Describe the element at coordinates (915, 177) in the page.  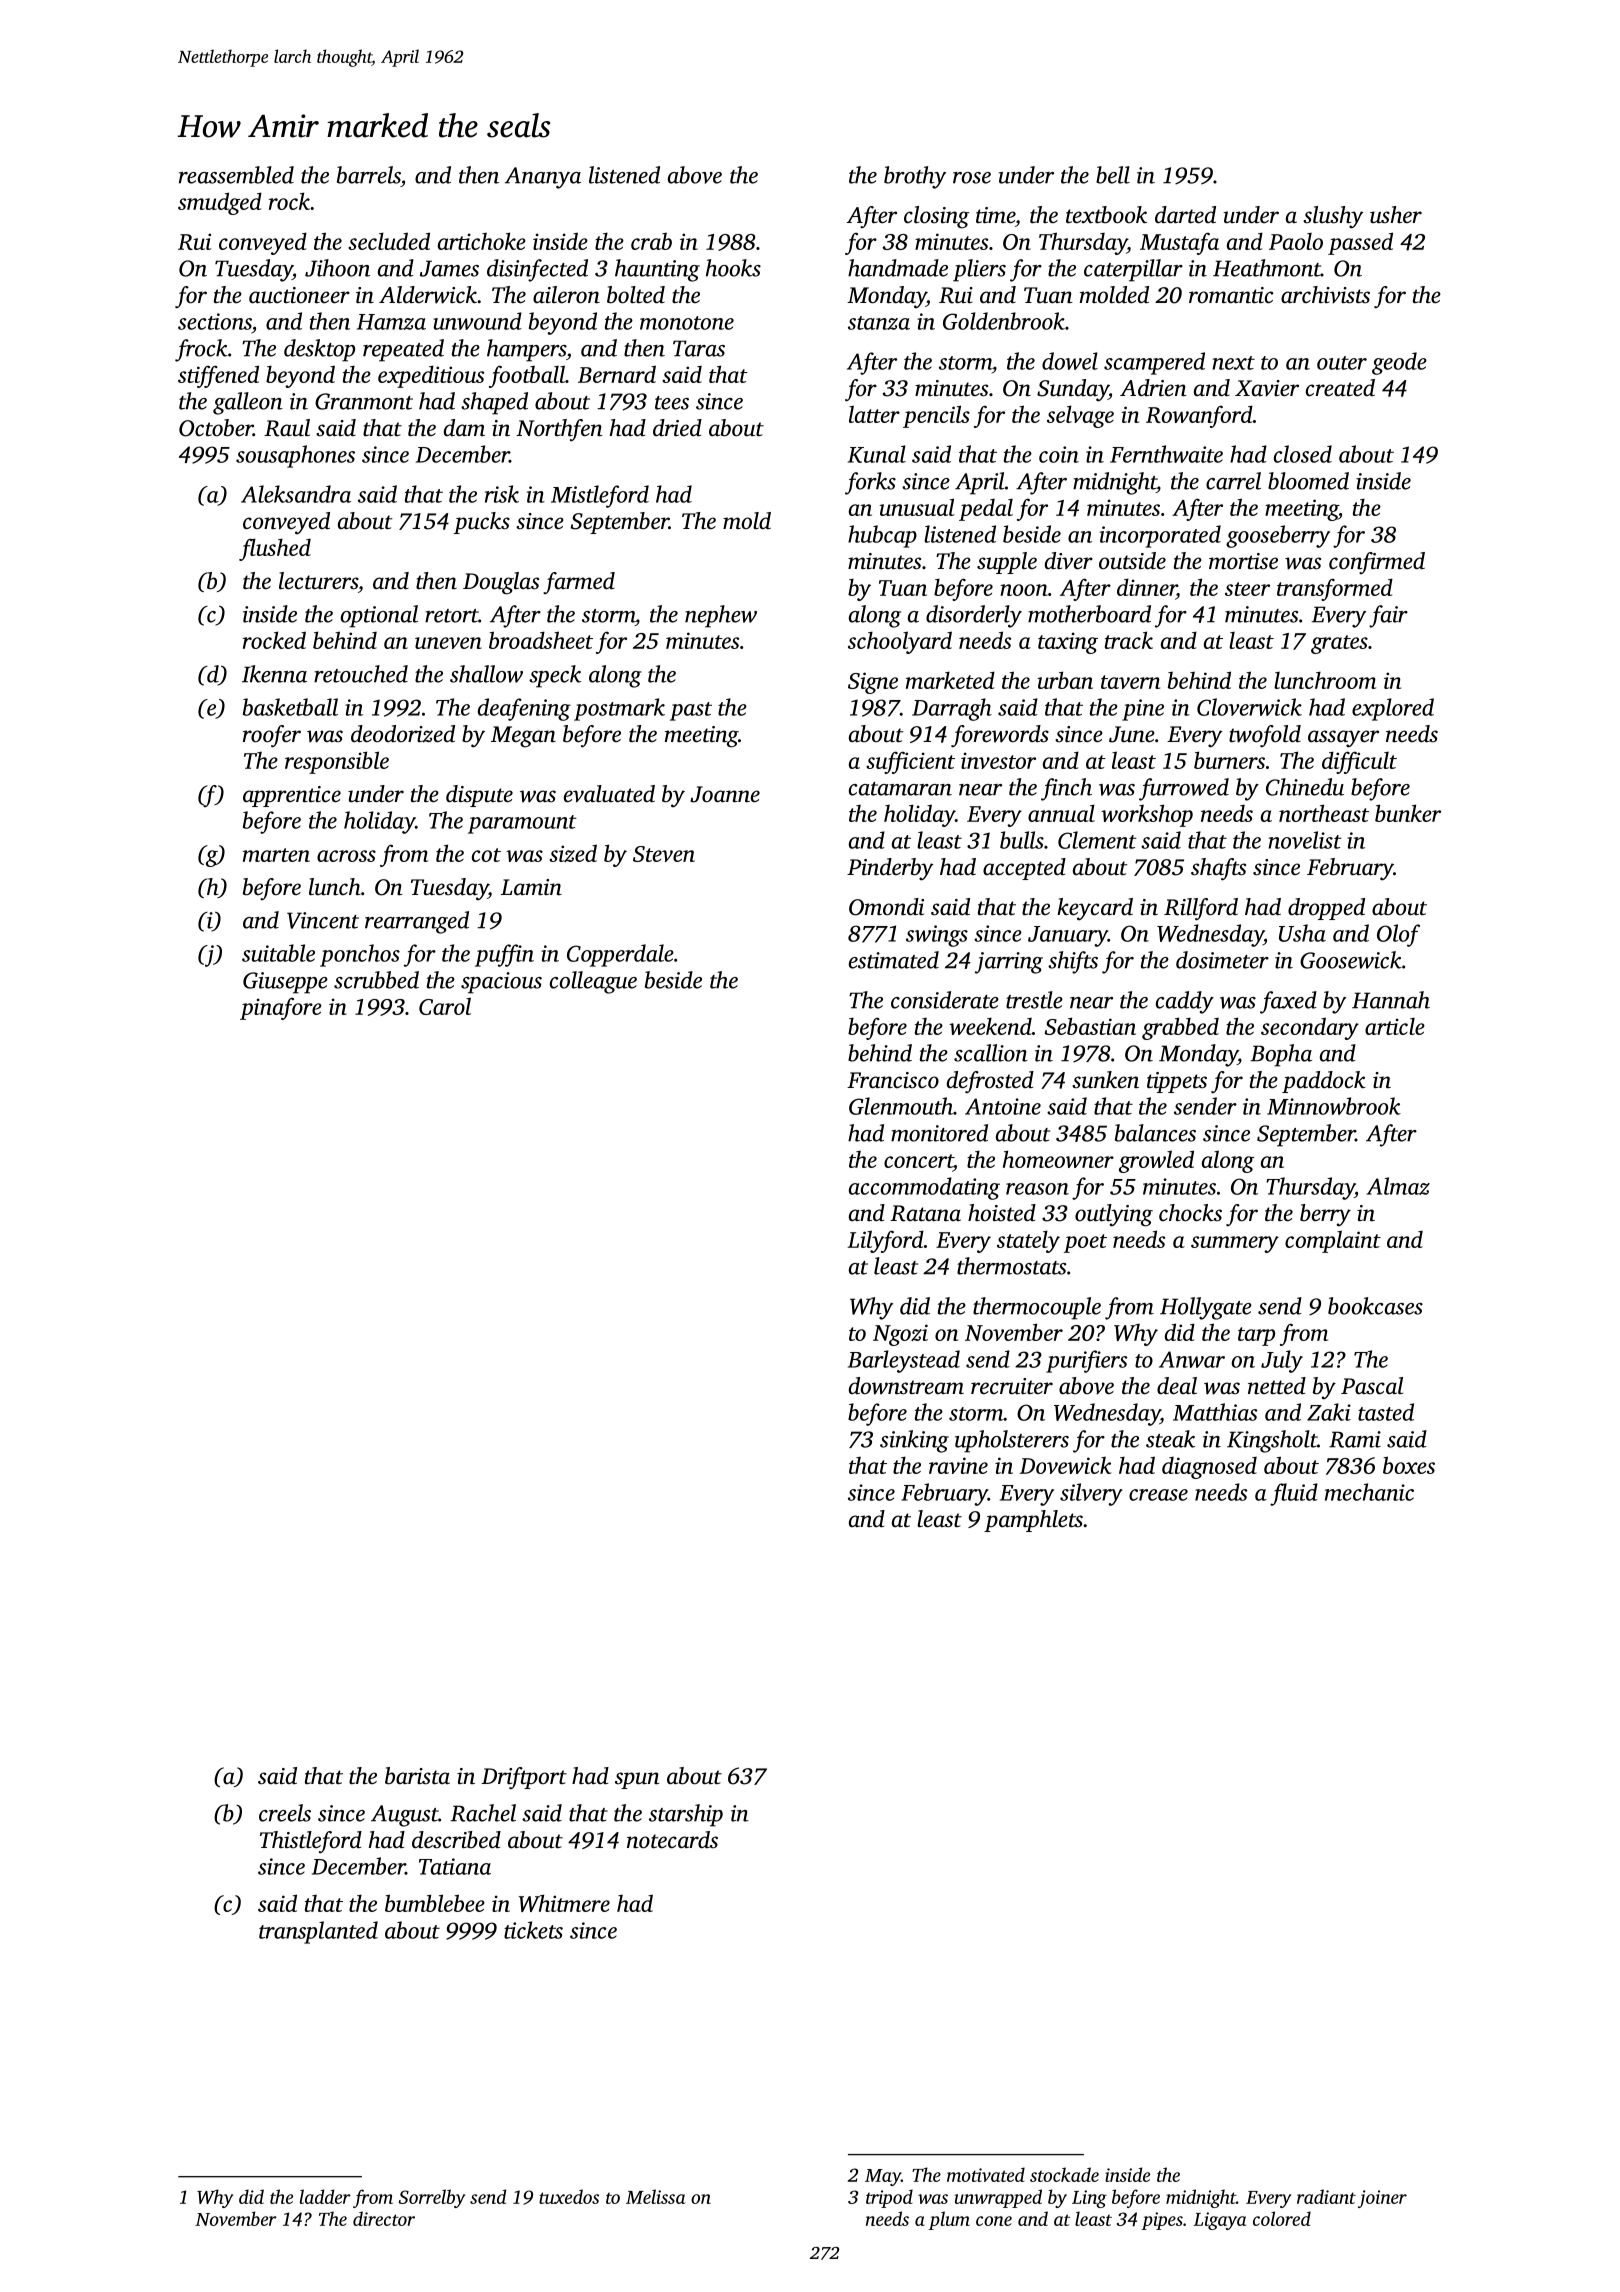
I see `brothy` at that location.
